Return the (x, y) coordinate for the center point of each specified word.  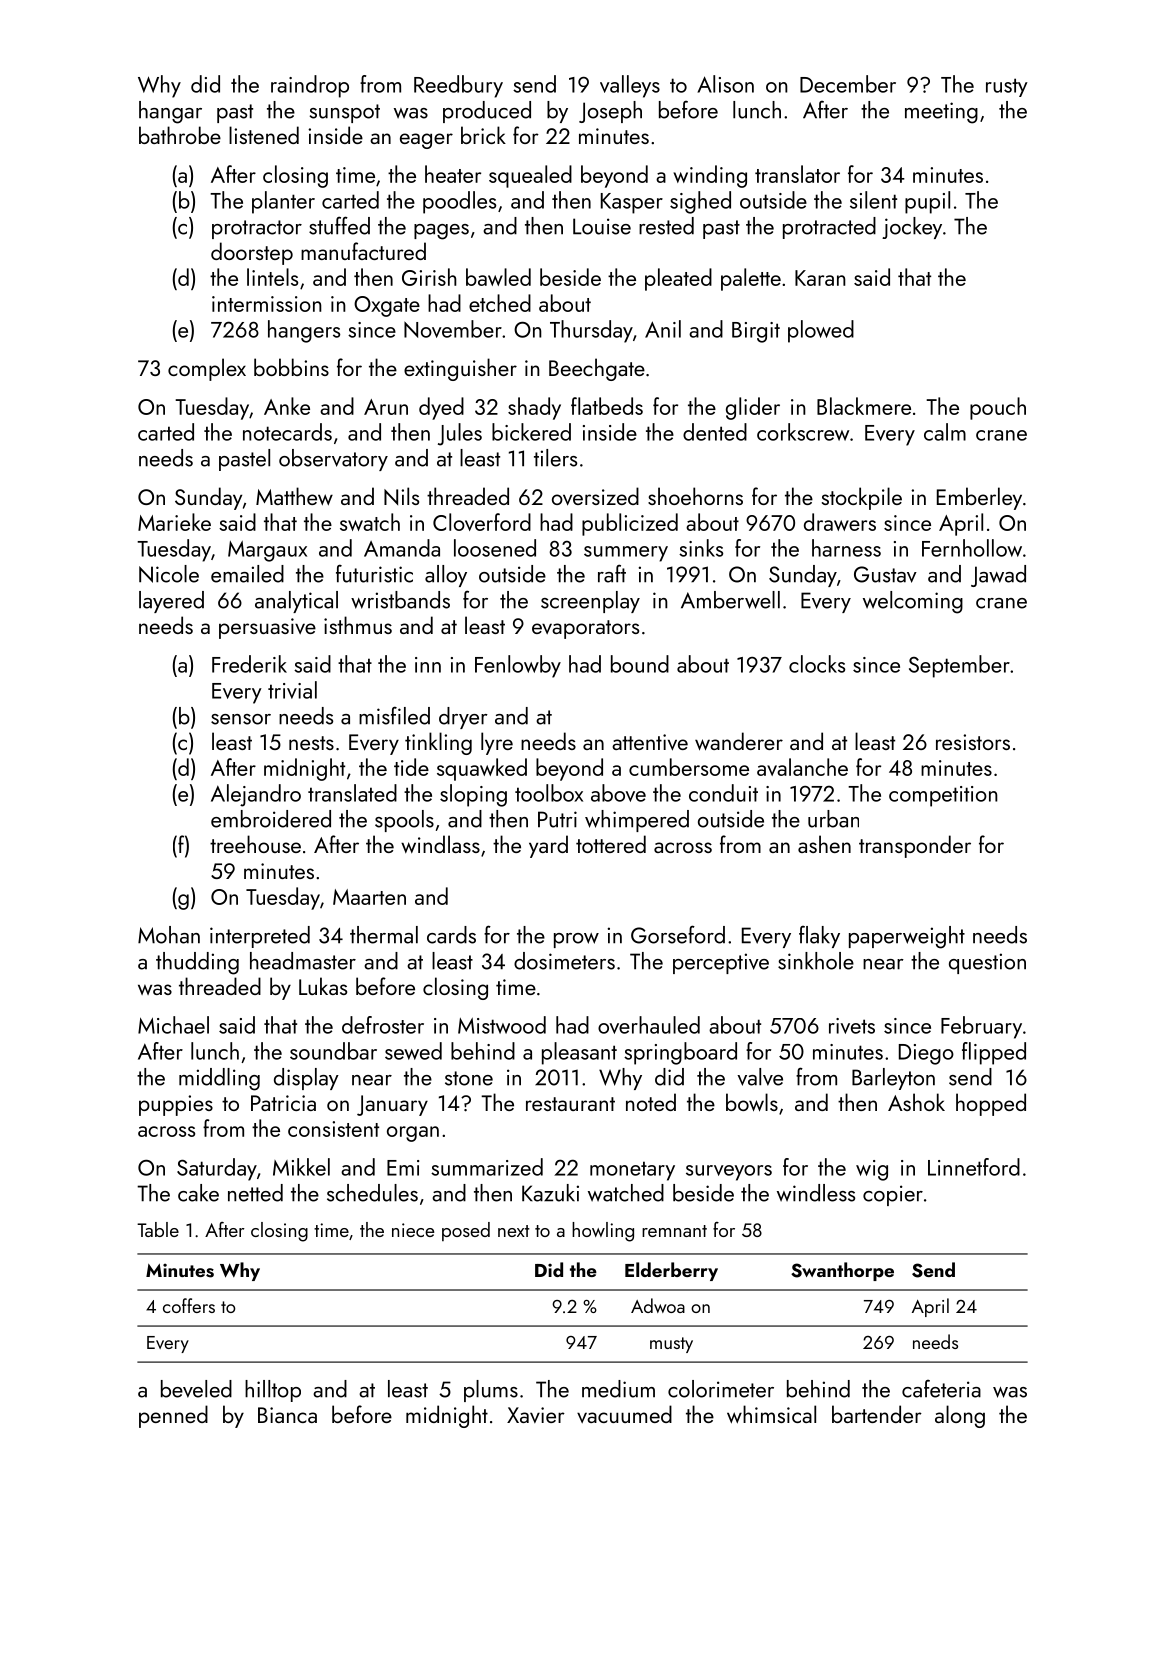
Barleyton (893, 1079)
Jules (460, 434)
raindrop (310, 86)
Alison (725, 84)
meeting (941, 113)
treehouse (255, 844)
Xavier (536, 1415)
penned (173, 1416)
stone (469, 1078)
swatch (370, 522)
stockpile (862, 498)
